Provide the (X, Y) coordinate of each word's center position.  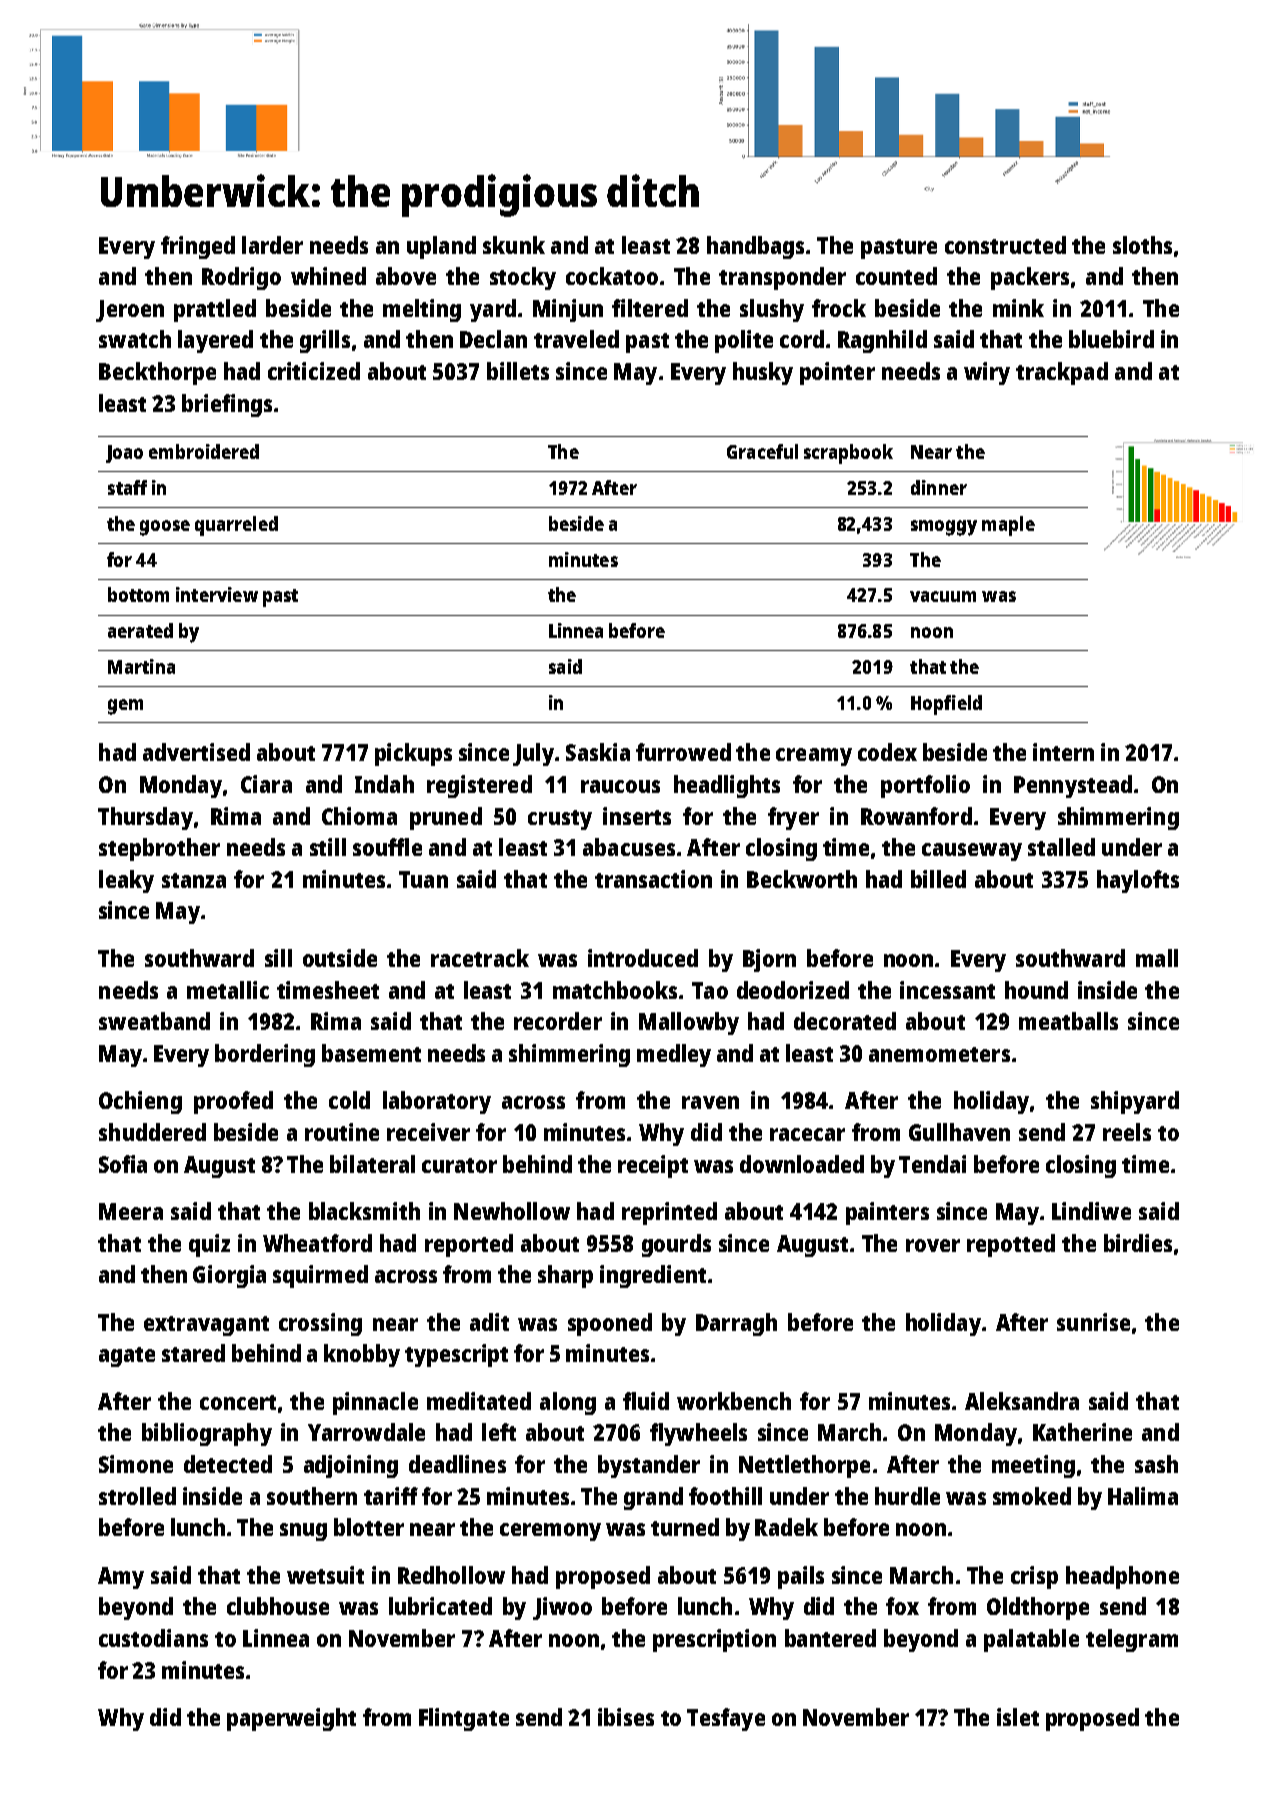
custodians (153, 1638)
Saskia (598, 752)
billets (518, 371)
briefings (227, 405)
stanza (194, 880)
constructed (1005, 245)
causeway (972, 852)
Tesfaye (726, 1719)
